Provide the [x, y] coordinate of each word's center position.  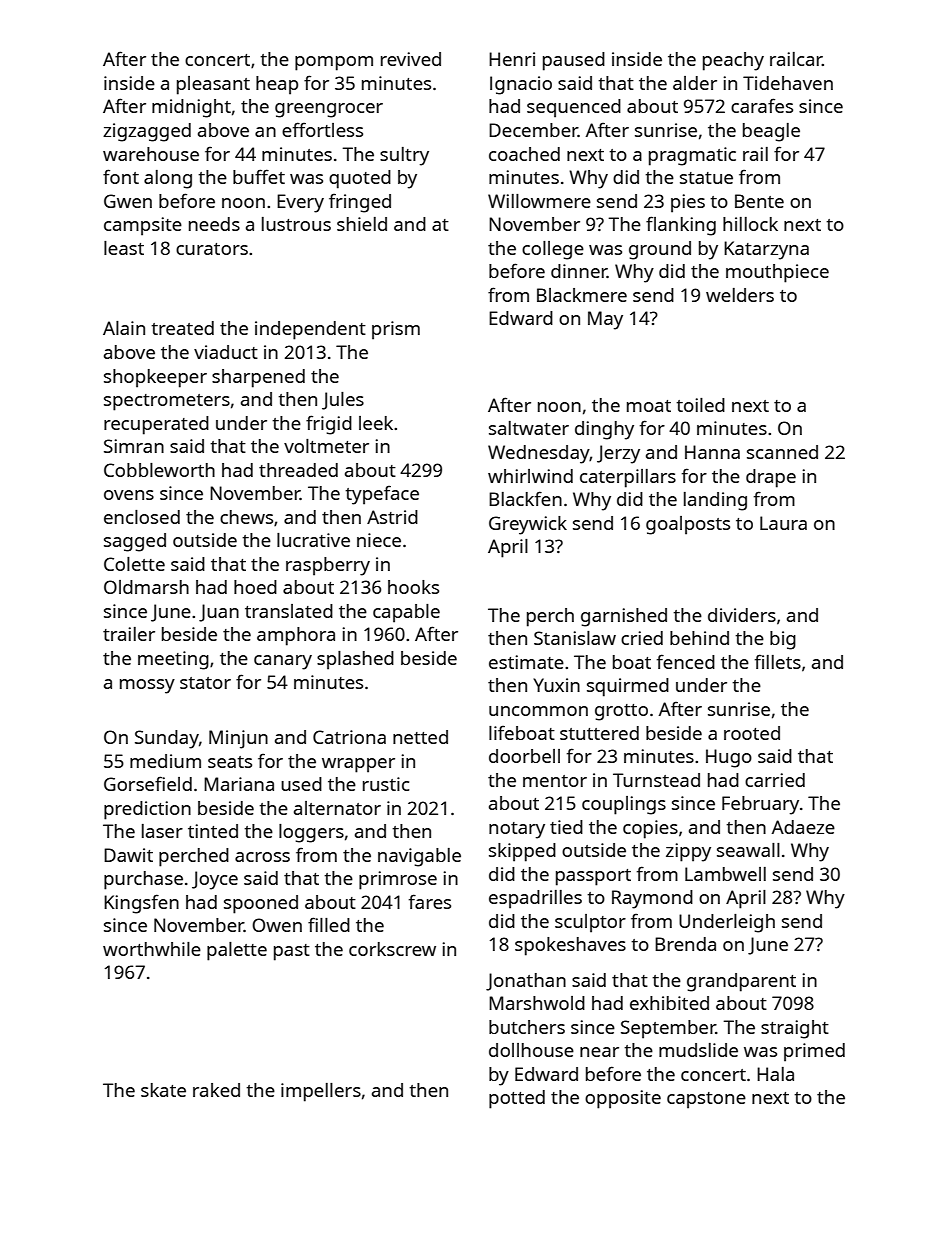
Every [300, 203]
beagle [771, 132]
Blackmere [582, 295]
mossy [147, 686]
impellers [321, 1092]
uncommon [538, 711]
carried [775, 780]
